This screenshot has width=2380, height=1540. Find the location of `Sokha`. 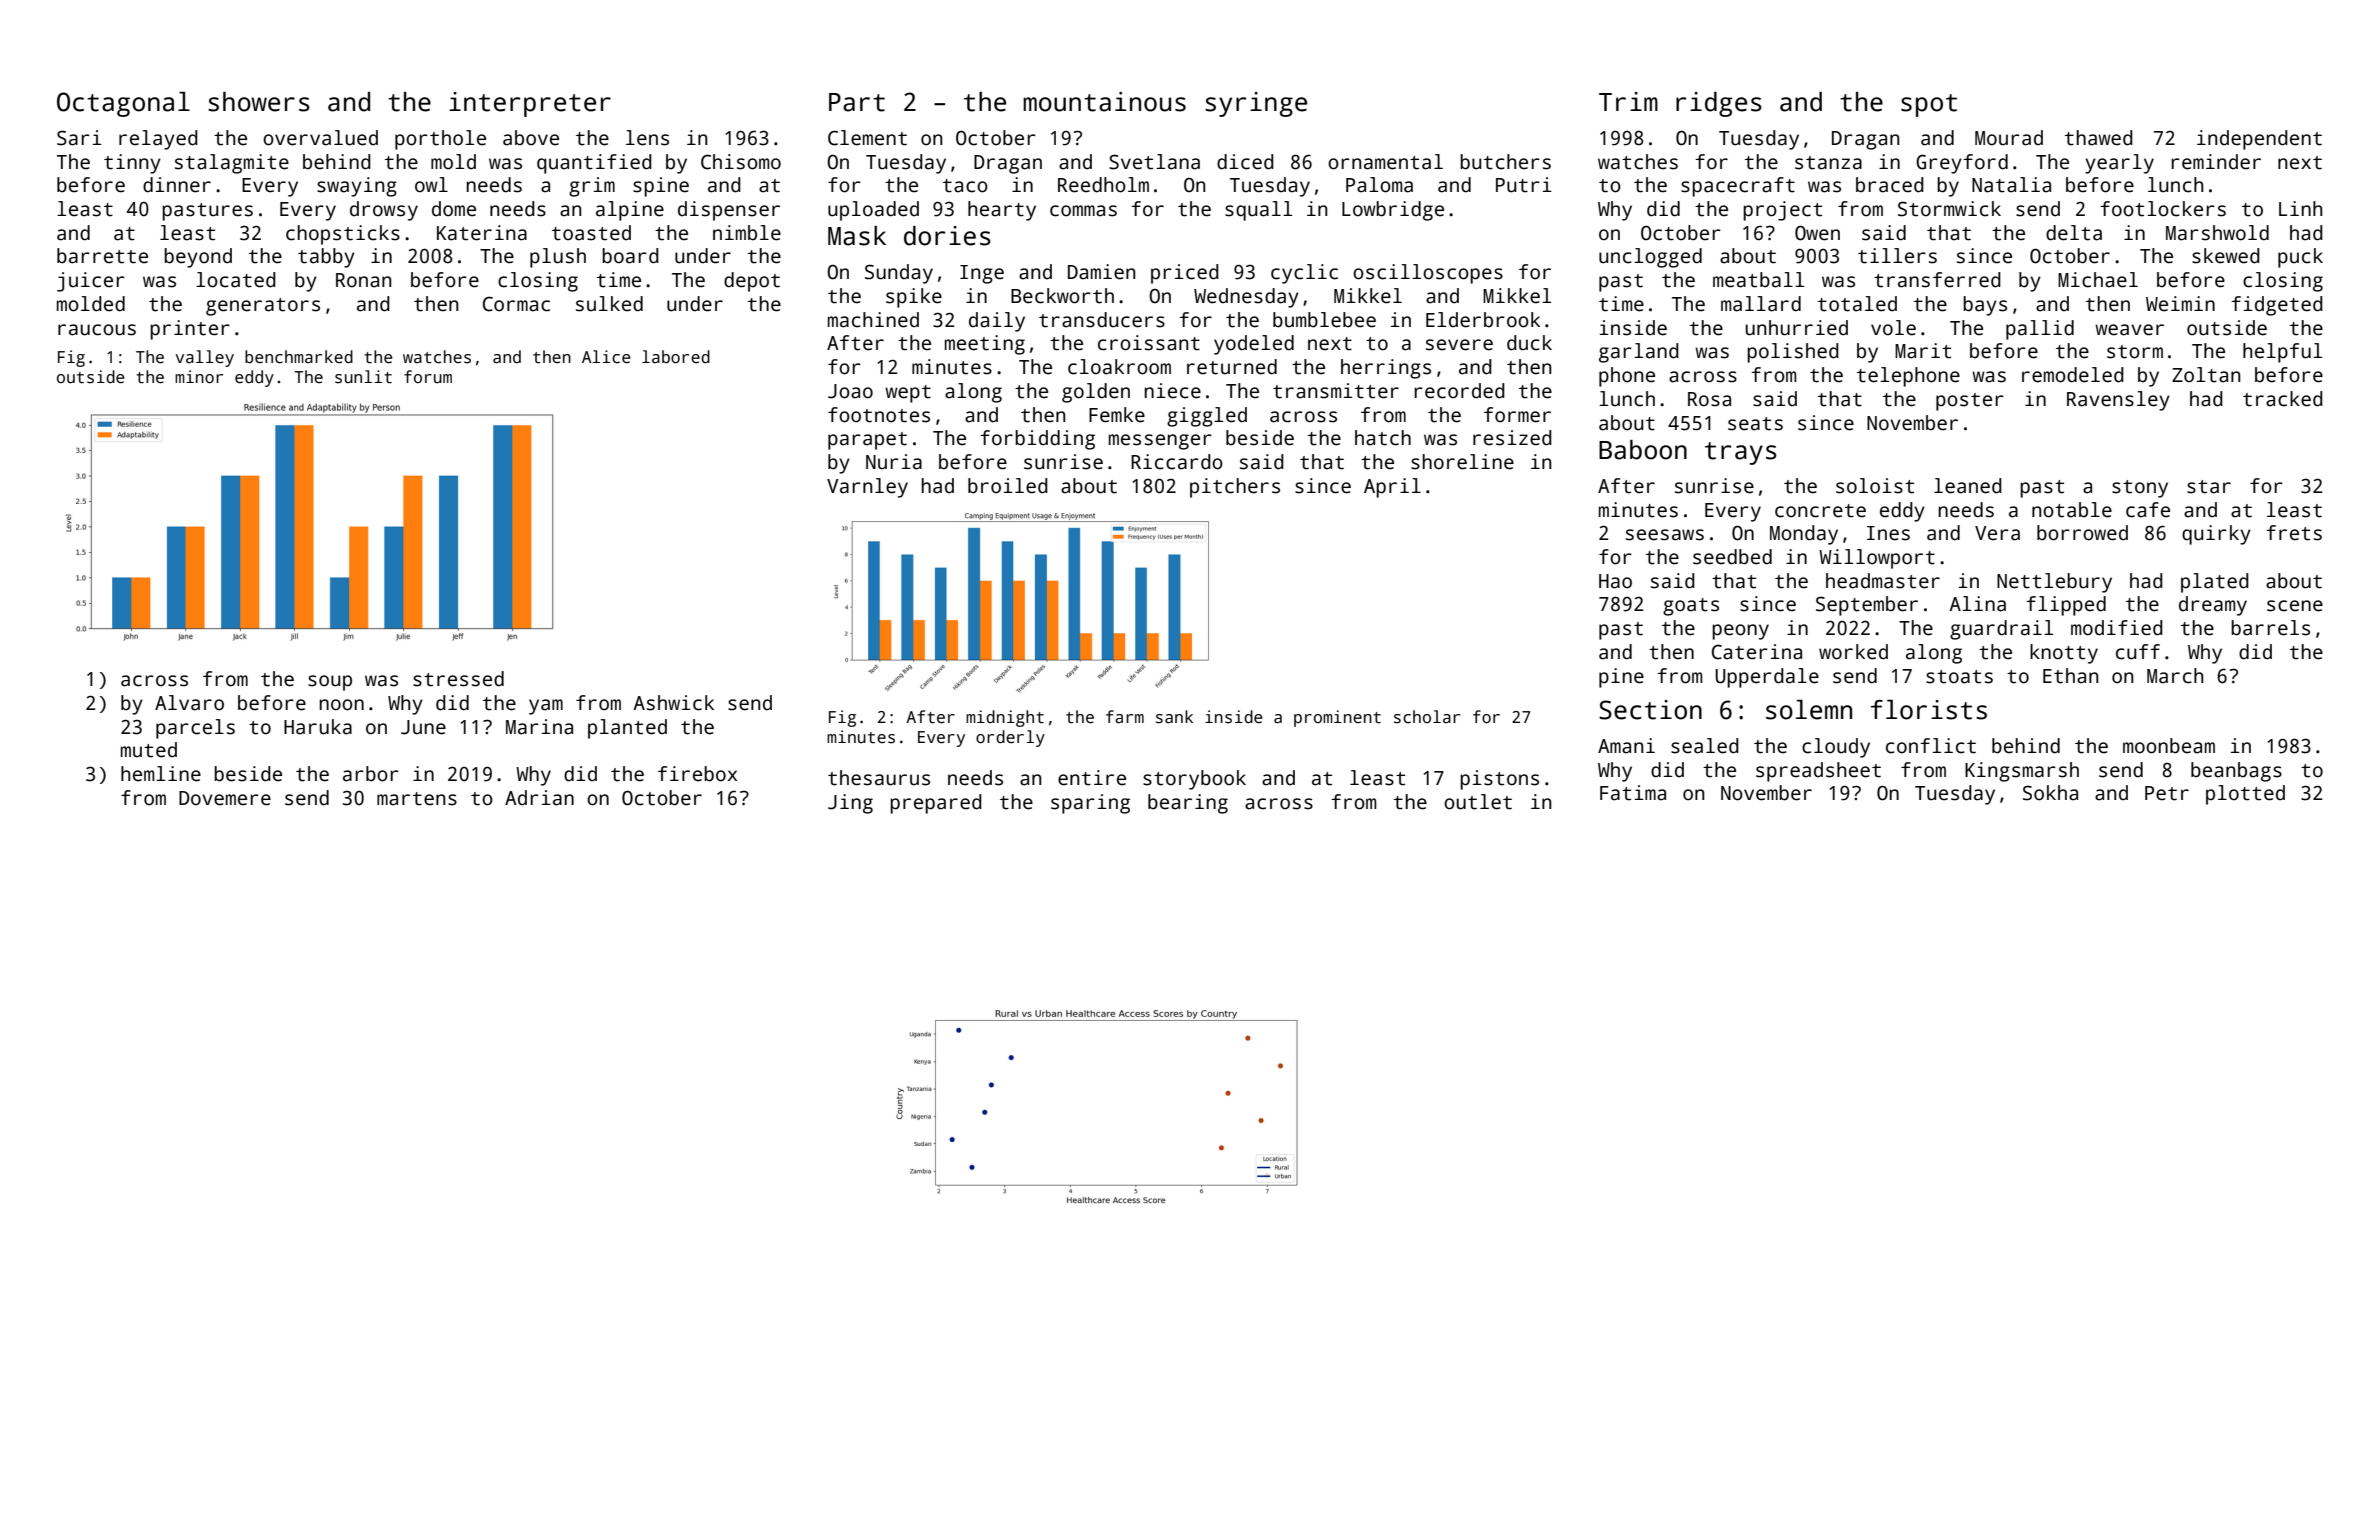

Sokha is located at coordinates (2050, 793).
